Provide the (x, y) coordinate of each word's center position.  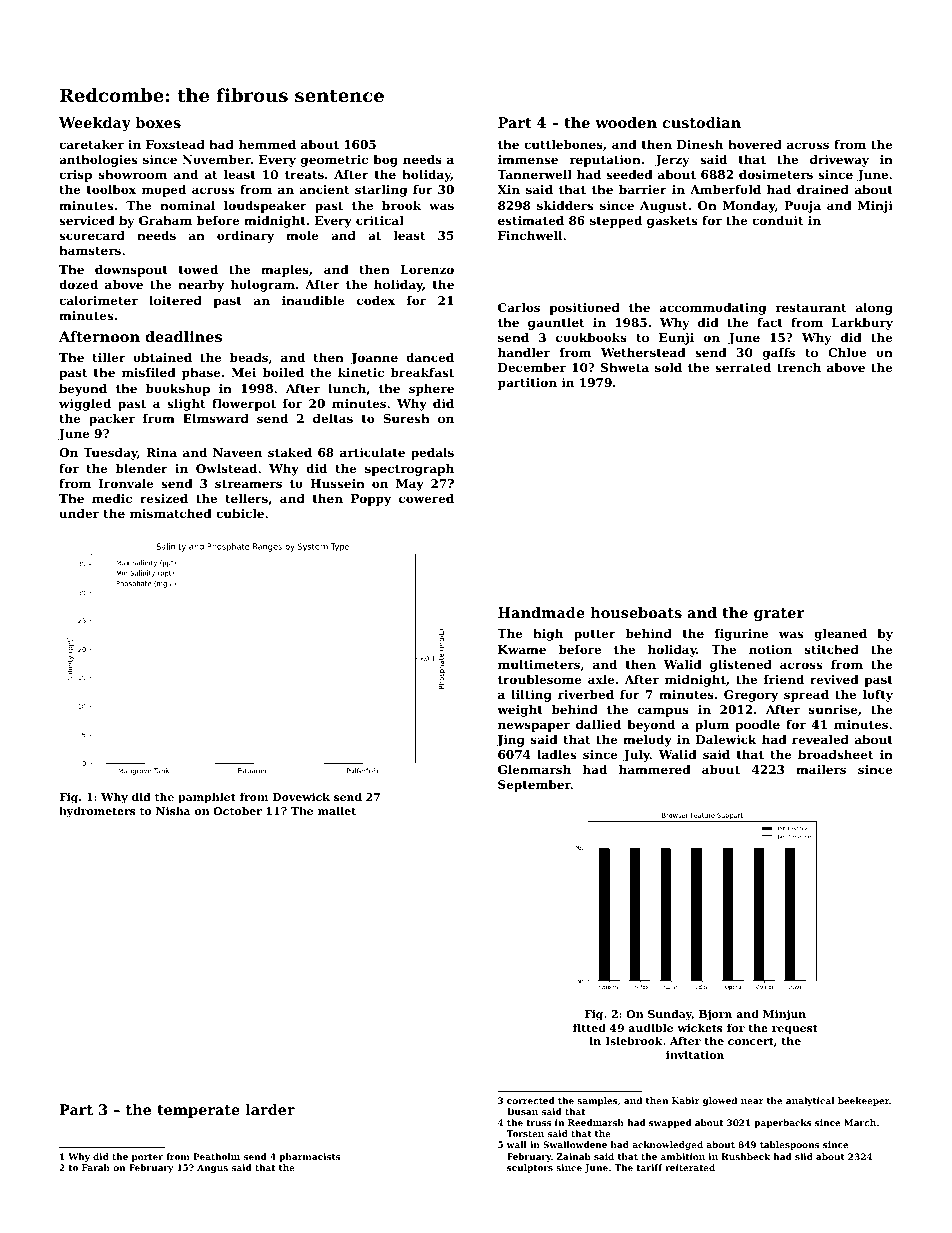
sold (668, 367)
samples (597, 1101)
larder (270, 1109)
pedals (432, 454)
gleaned (840, 635)
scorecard (92, 235)
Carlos (519, 307)
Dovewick (301, 796)
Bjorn (715, 1015)
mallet (337, 810)
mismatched (171, 513)
